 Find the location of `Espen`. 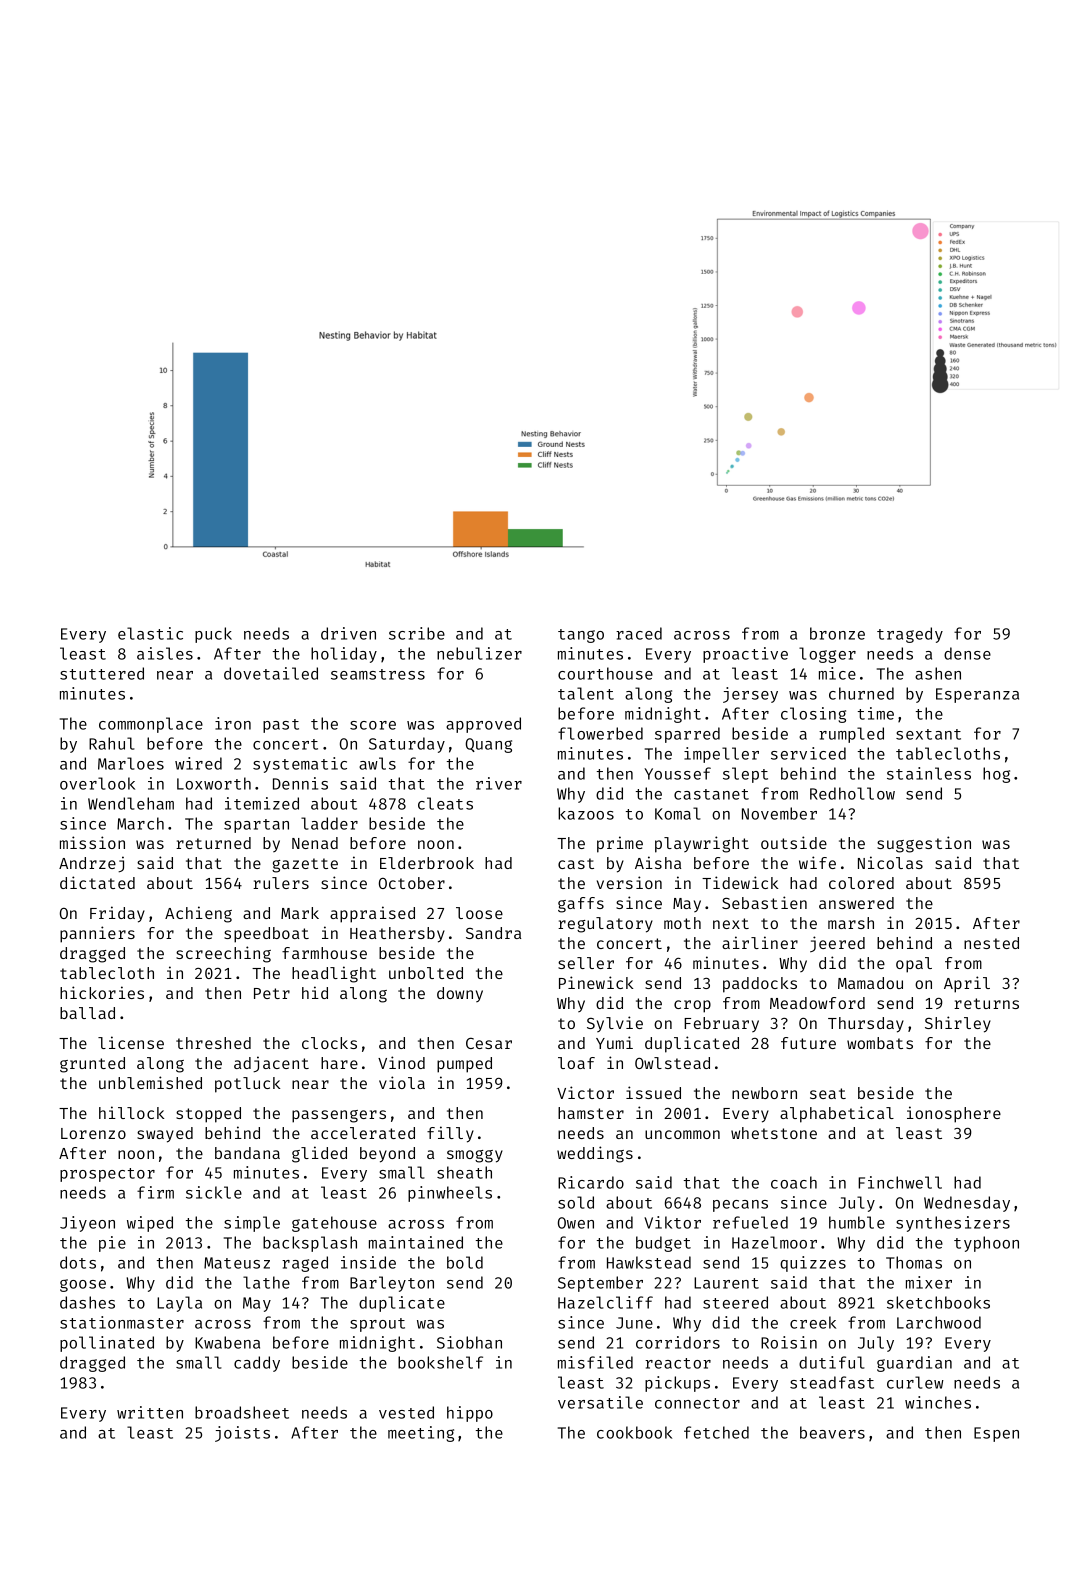

Espen is located at coordinates (996, 1434).
